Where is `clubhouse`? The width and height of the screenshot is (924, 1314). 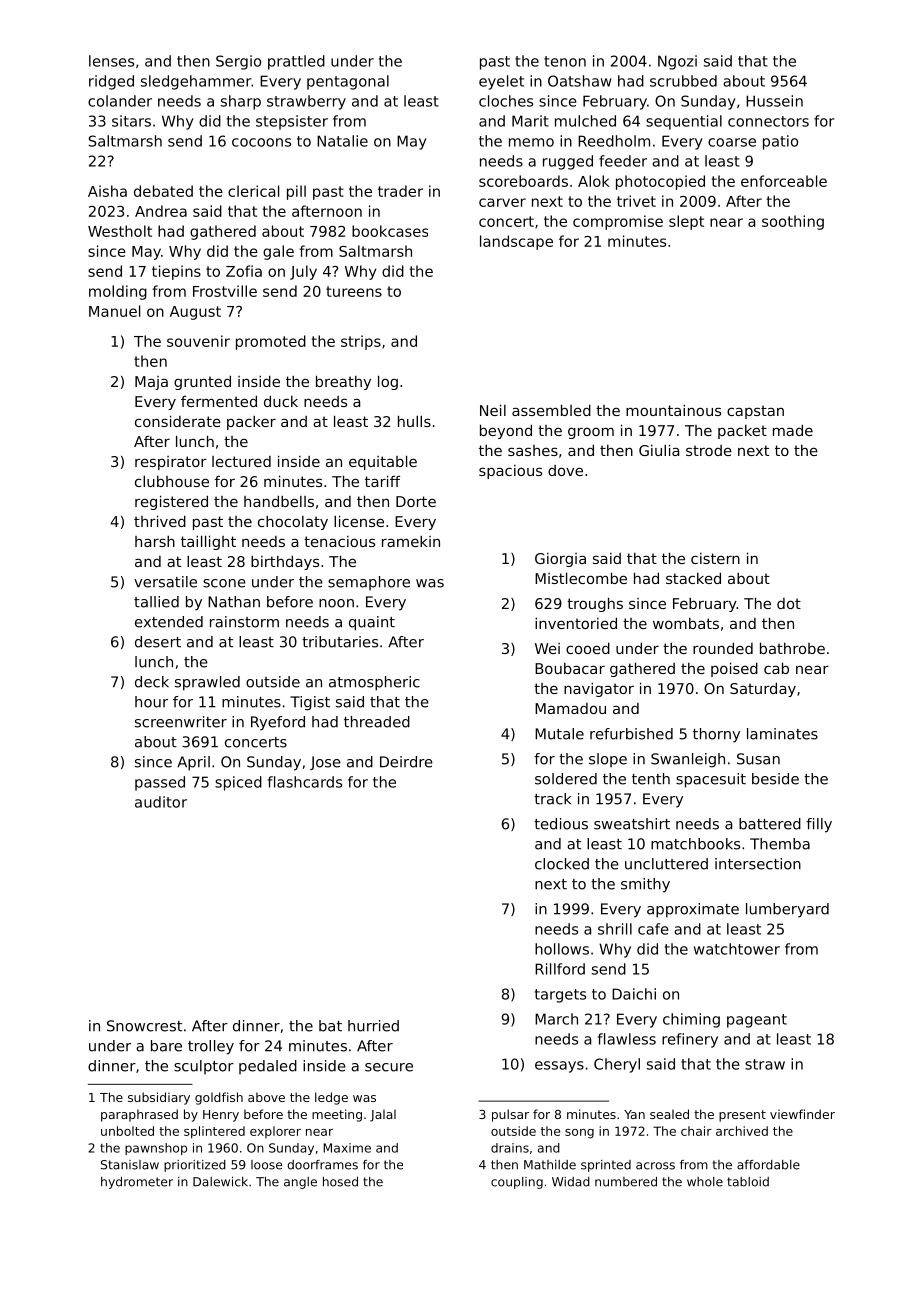
clubhouse is located at coordinates (172, 481).
